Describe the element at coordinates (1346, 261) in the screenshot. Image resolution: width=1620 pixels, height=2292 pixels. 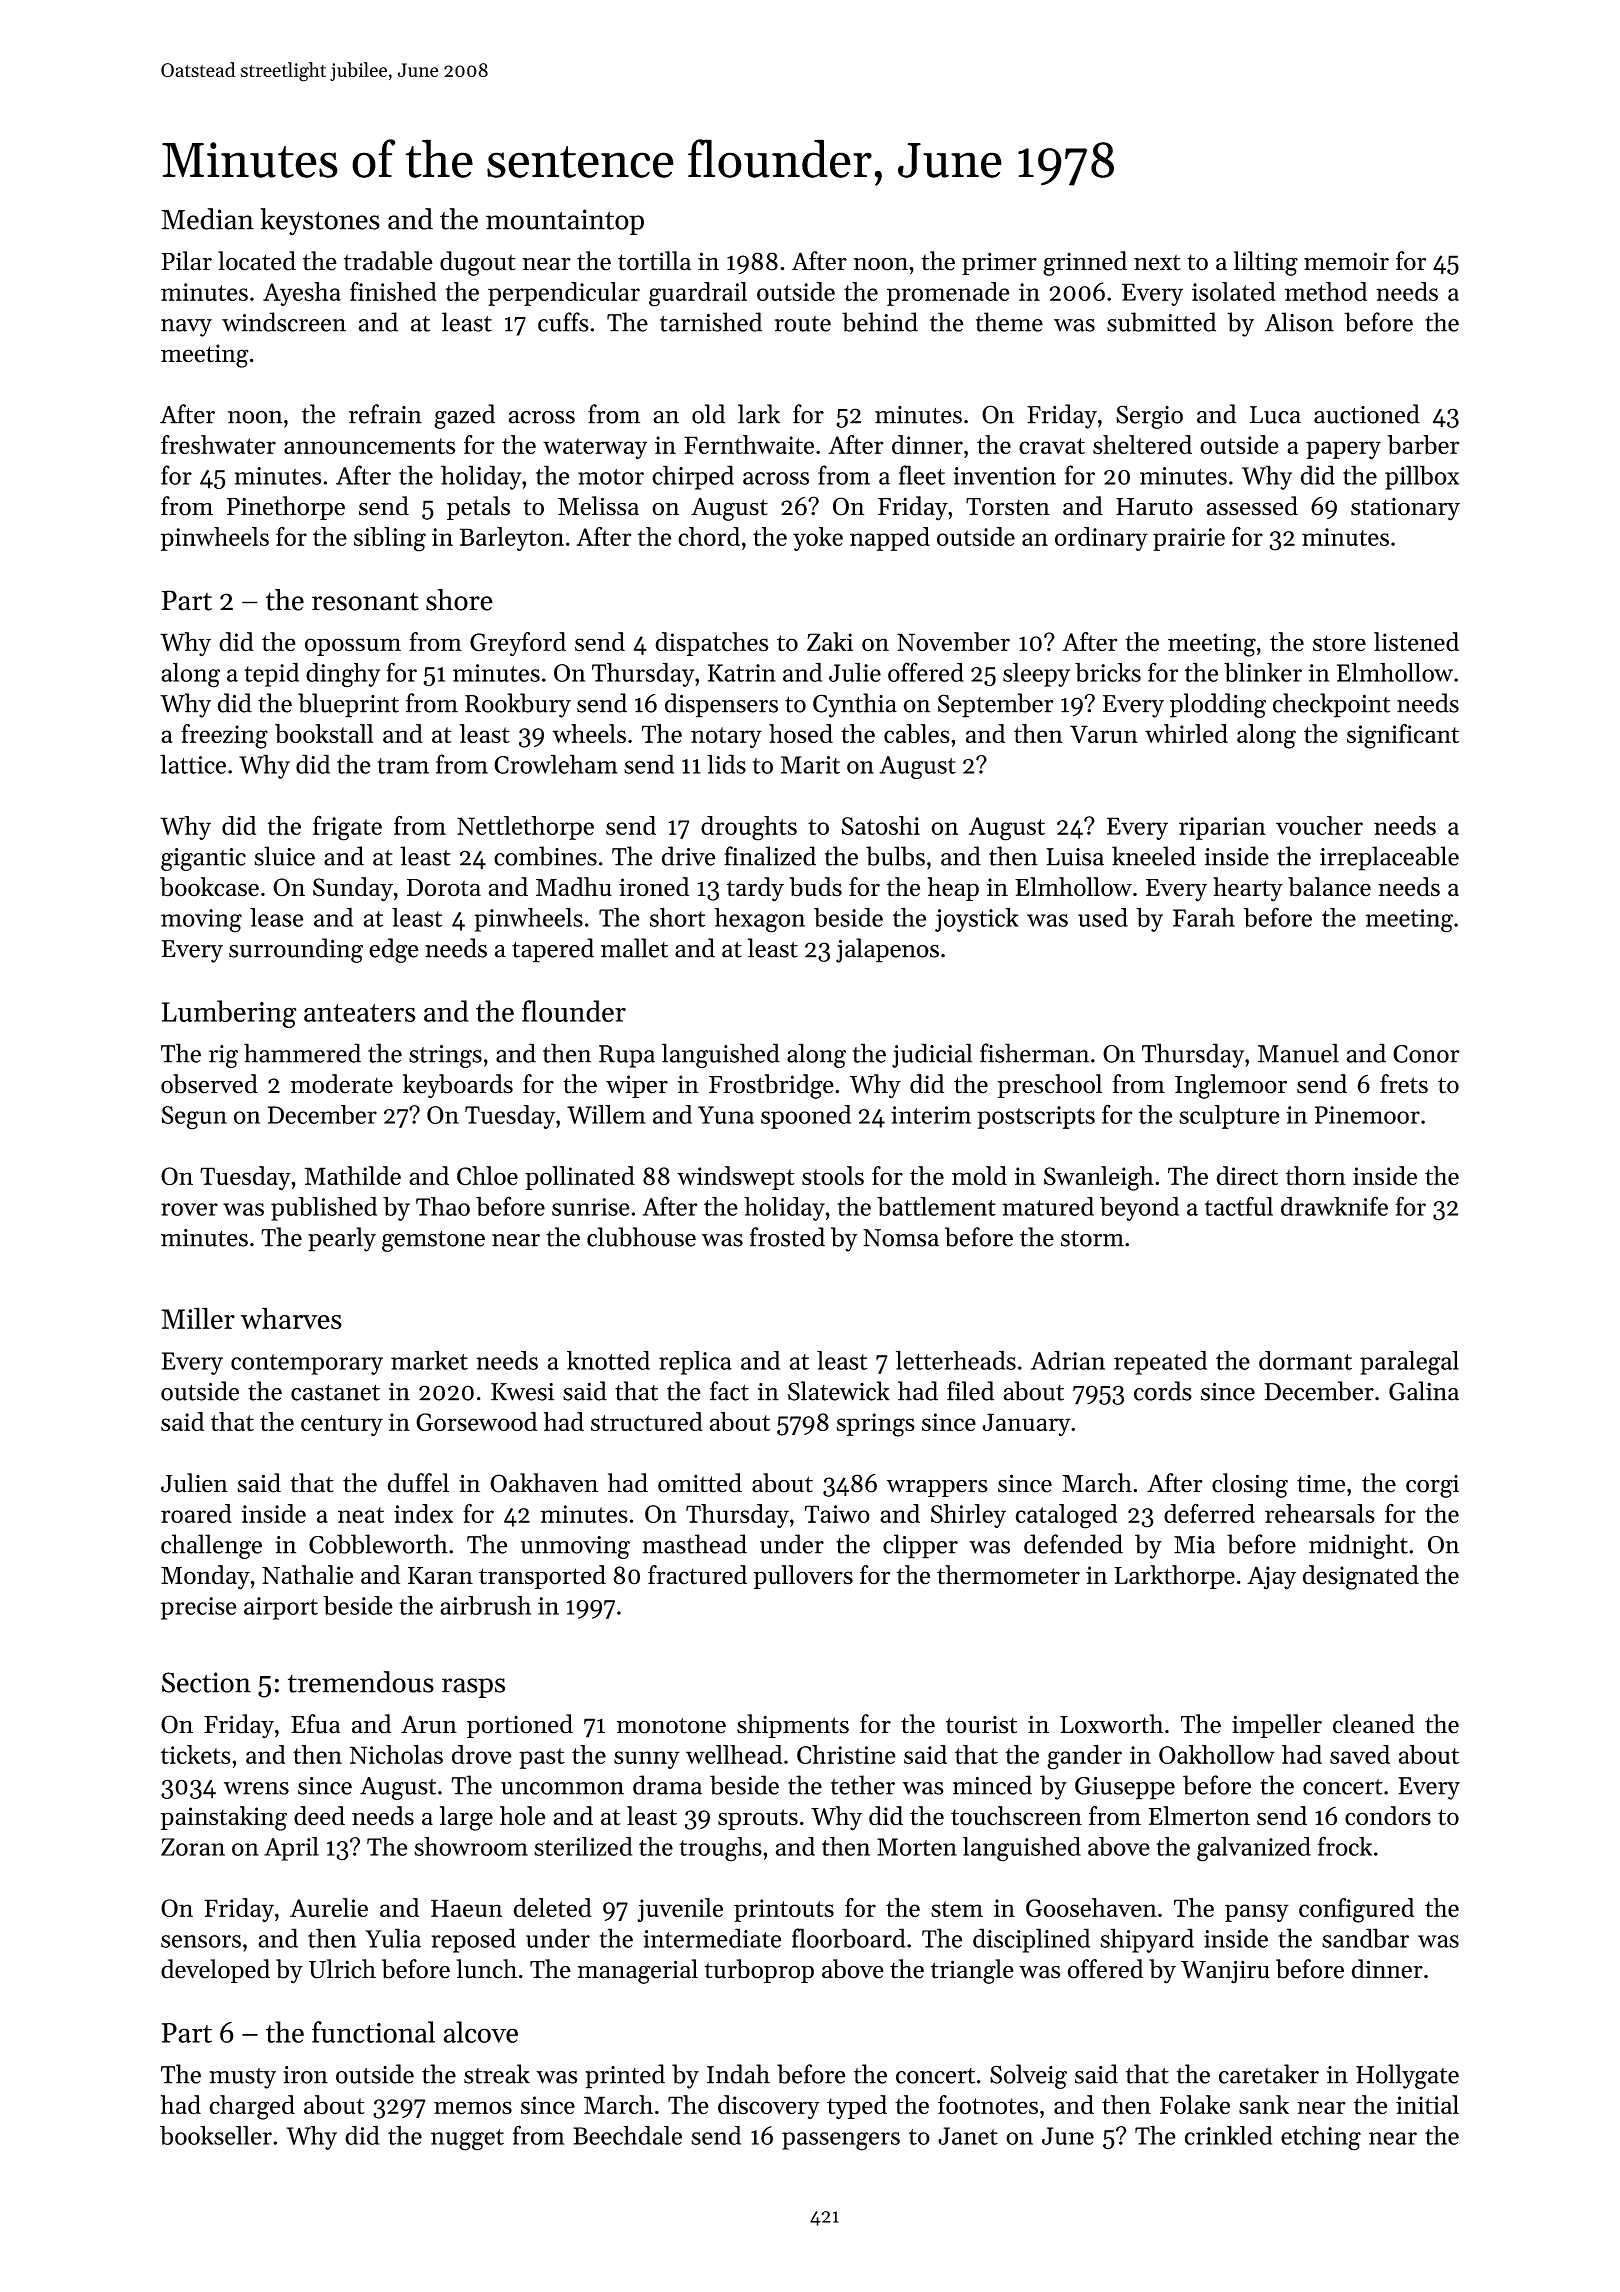
I see `memoir` at that location.
